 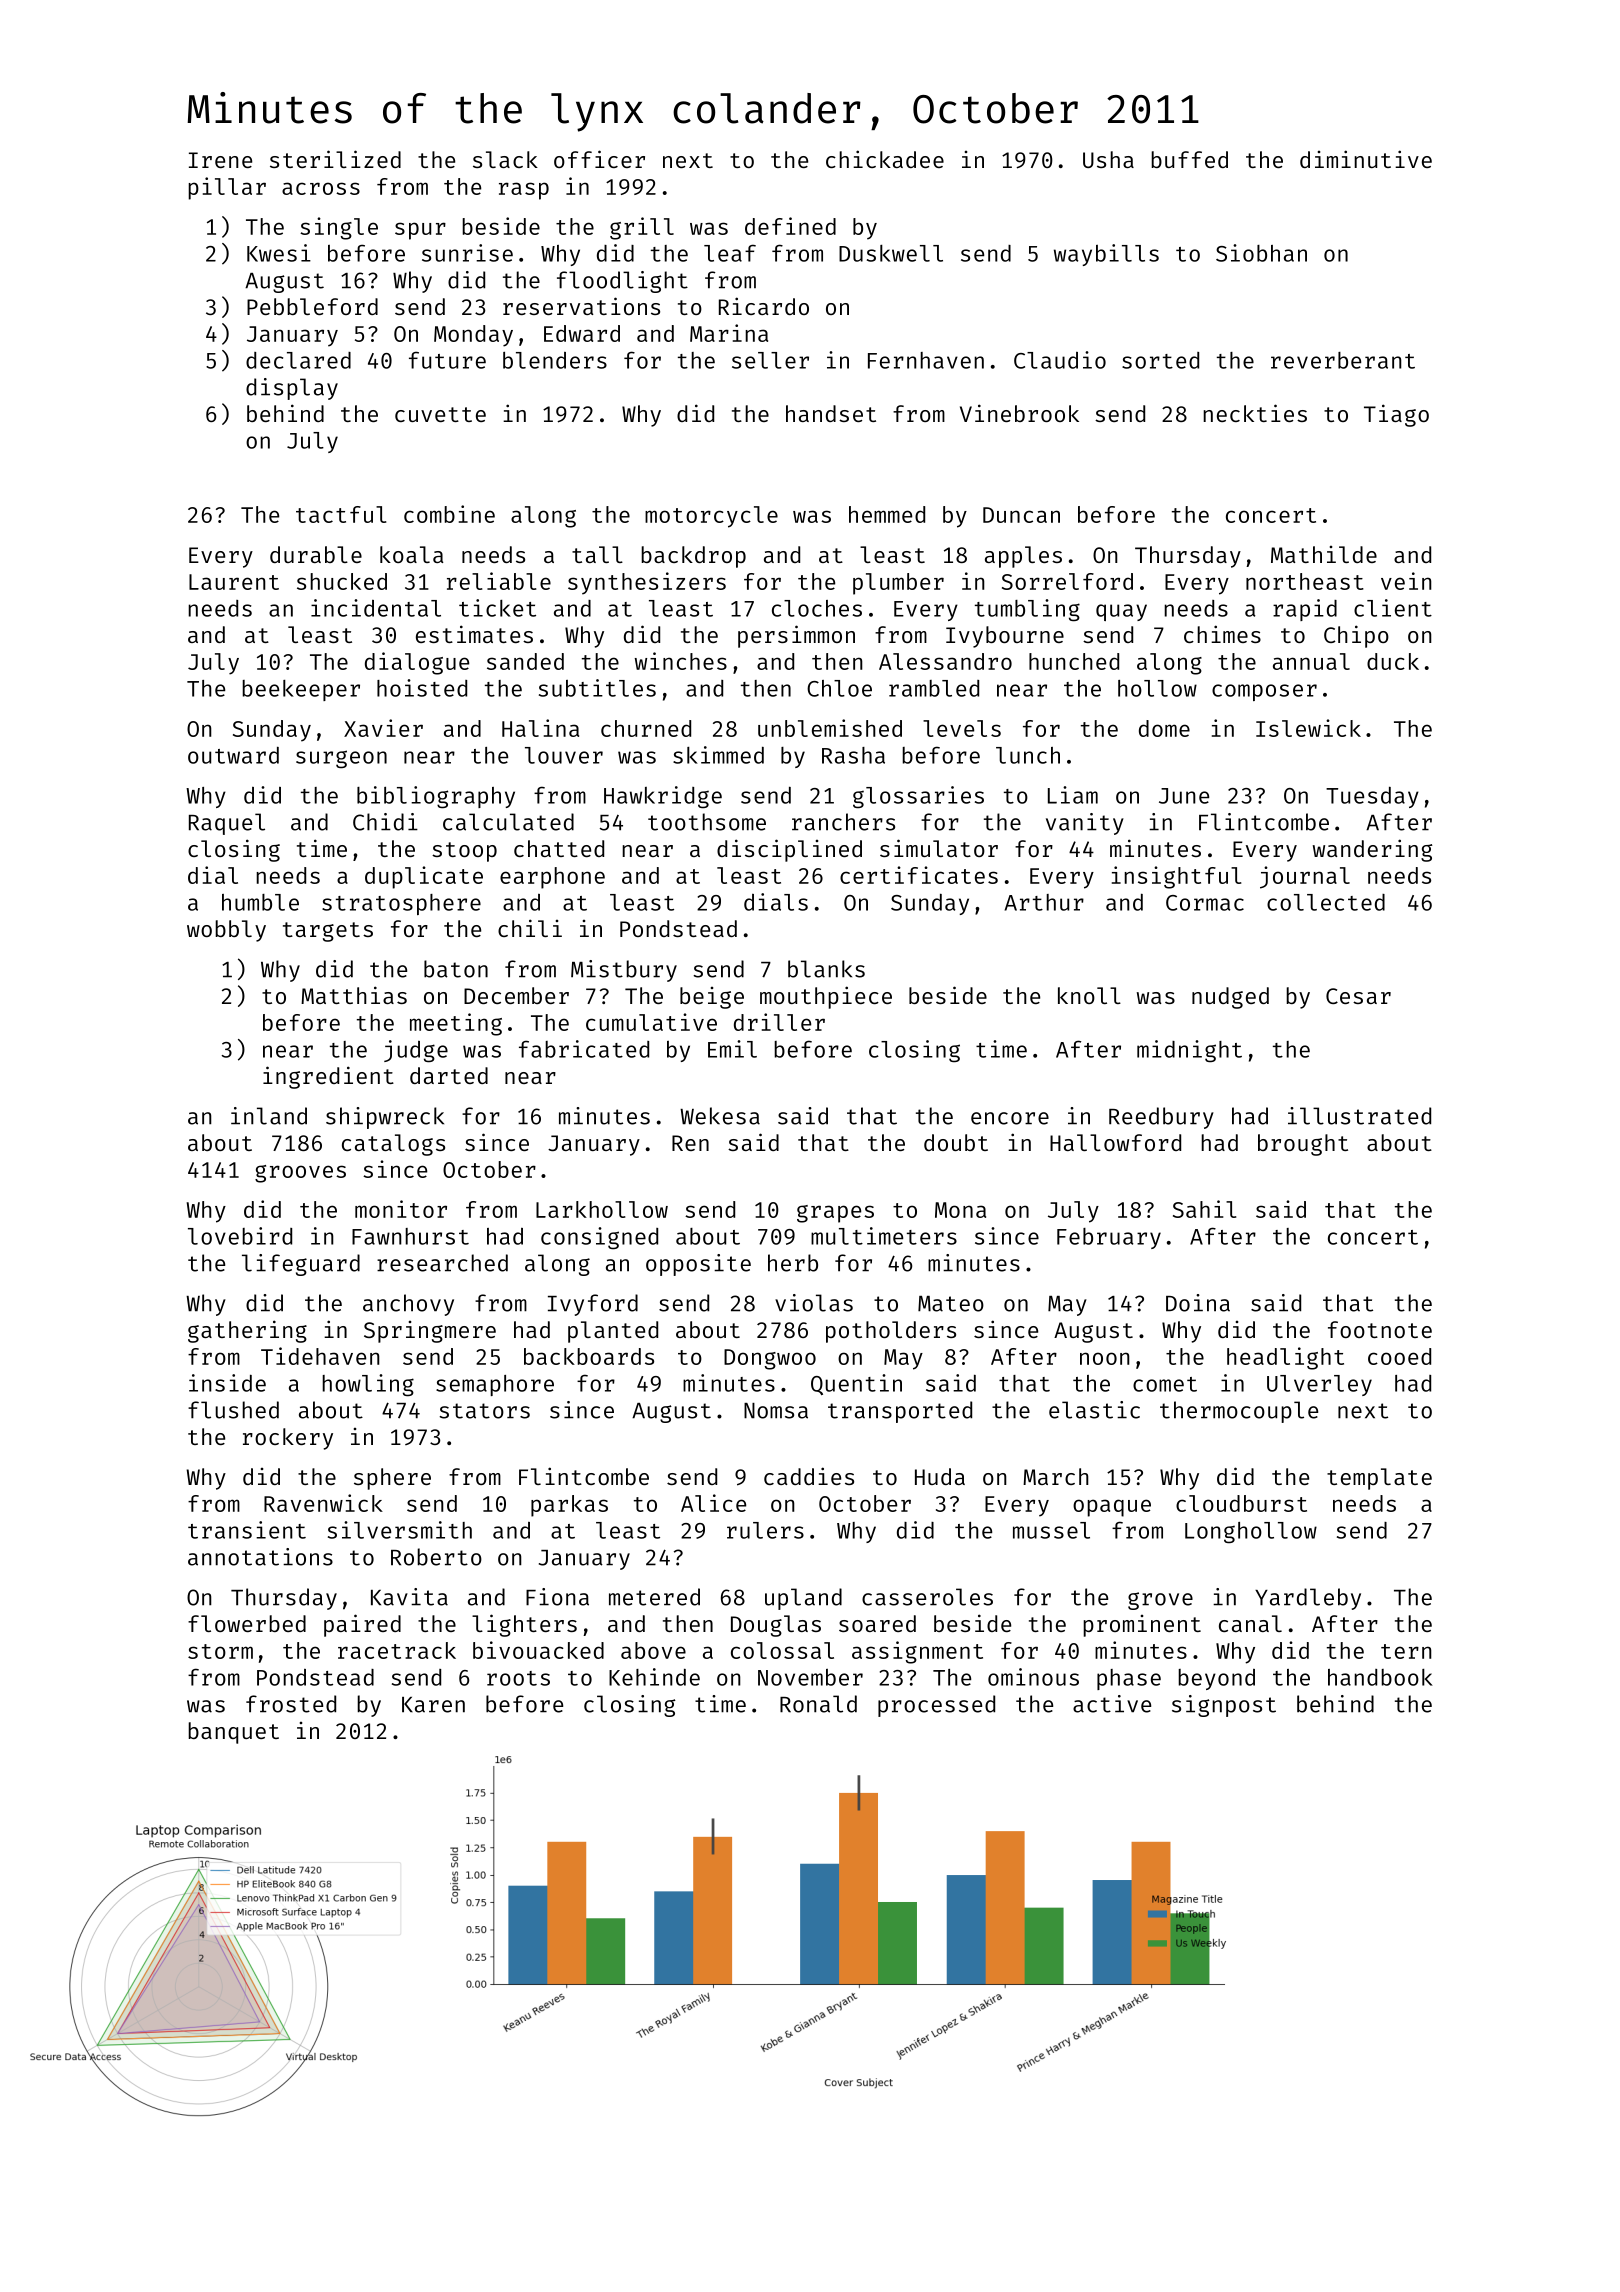 I want to click on beekeeper, so click(x=301, y=690).
